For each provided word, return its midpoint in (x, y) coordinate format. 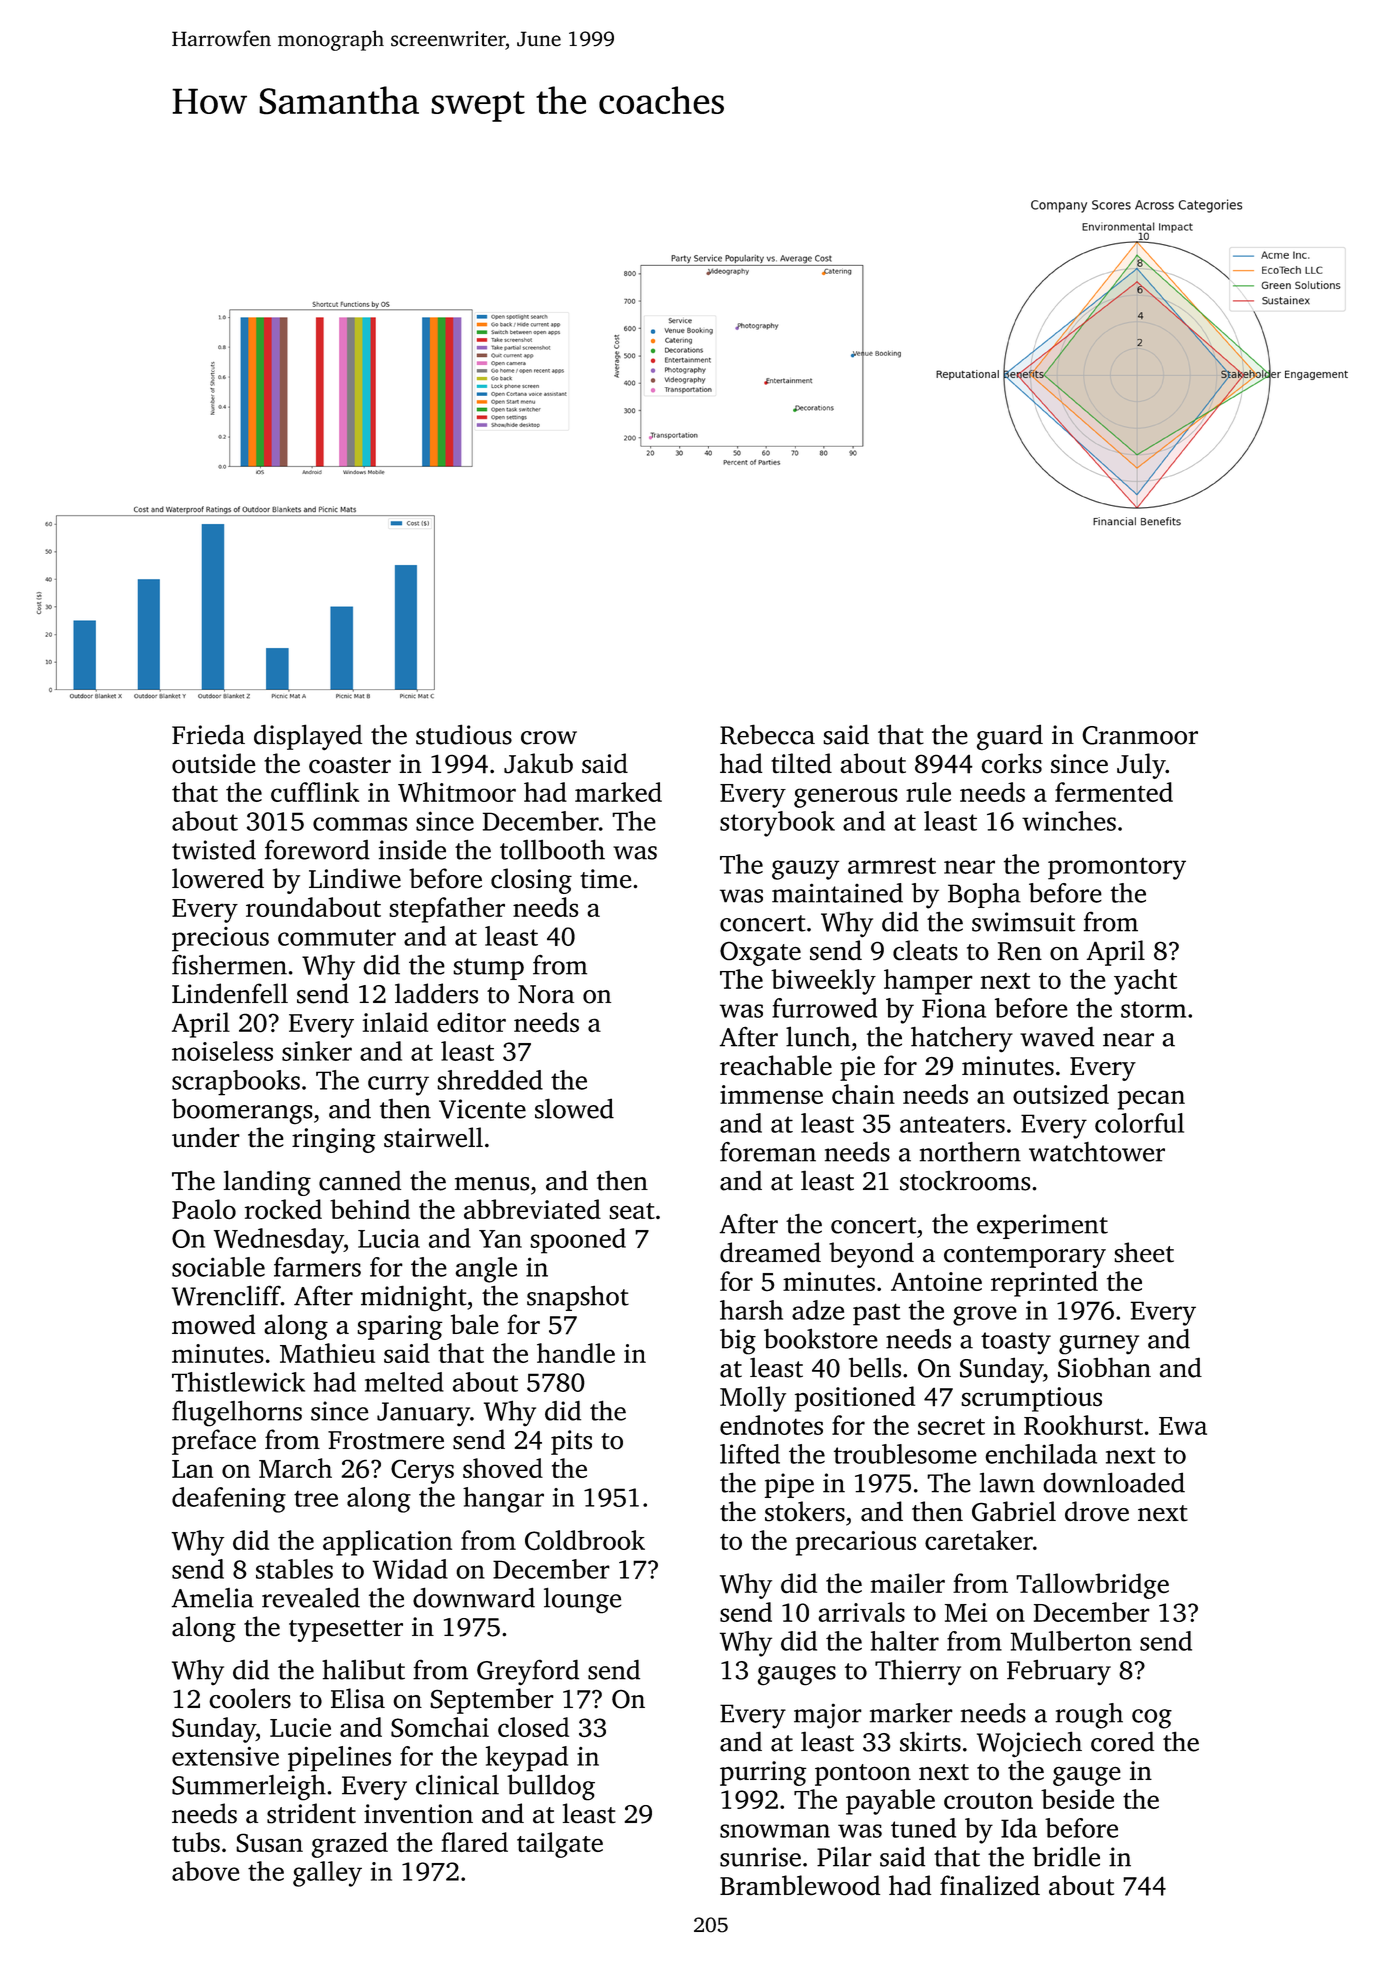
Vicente (482, 1109)
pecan (1151, 1100)
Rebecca (767, 734)
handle (576, 1353)
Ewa (1183, 1426)
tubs (196, 1842)
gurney (1099, 1345)
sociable (218, 1267)
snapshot (578, 1298)
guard (1010, 737)
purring (763, 1773)
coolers (250, 1698)
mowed (213, 1324)
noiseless (222, 1051)
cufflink (315, 792)
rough (1089, 1716)
